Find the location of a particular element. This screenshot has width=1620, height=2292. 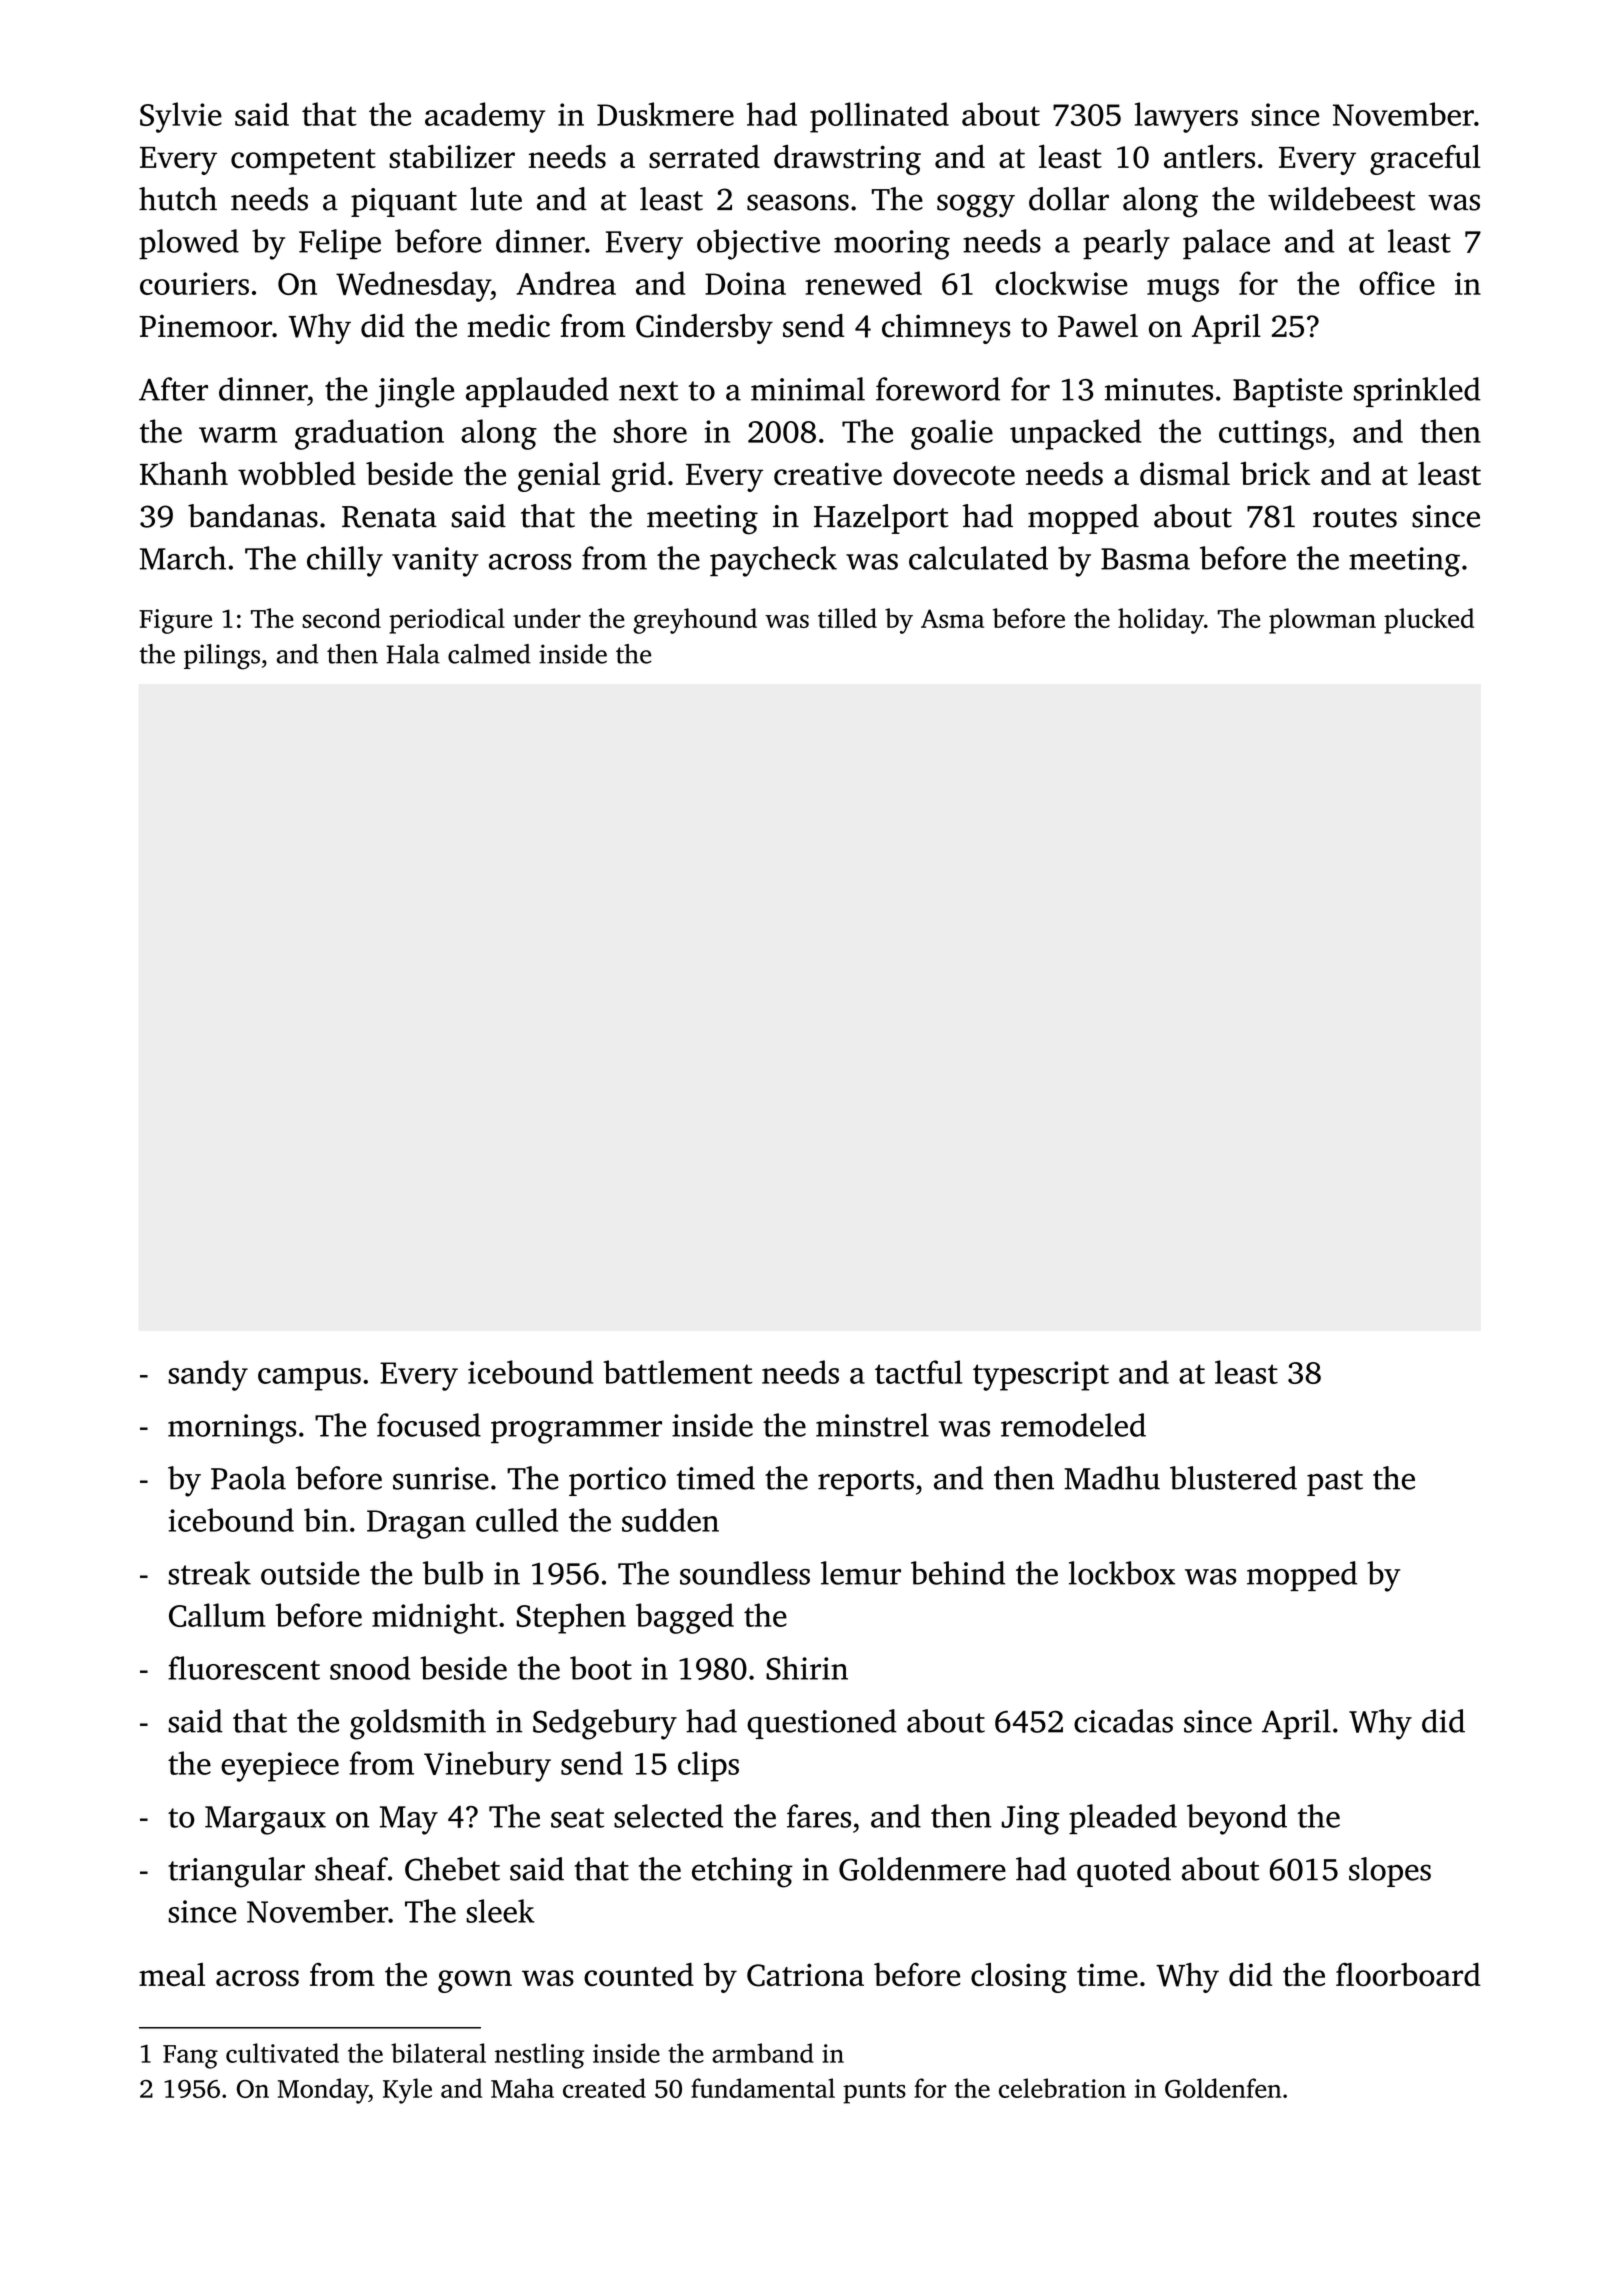

typescript is located at coordinates (1041, 1376).
